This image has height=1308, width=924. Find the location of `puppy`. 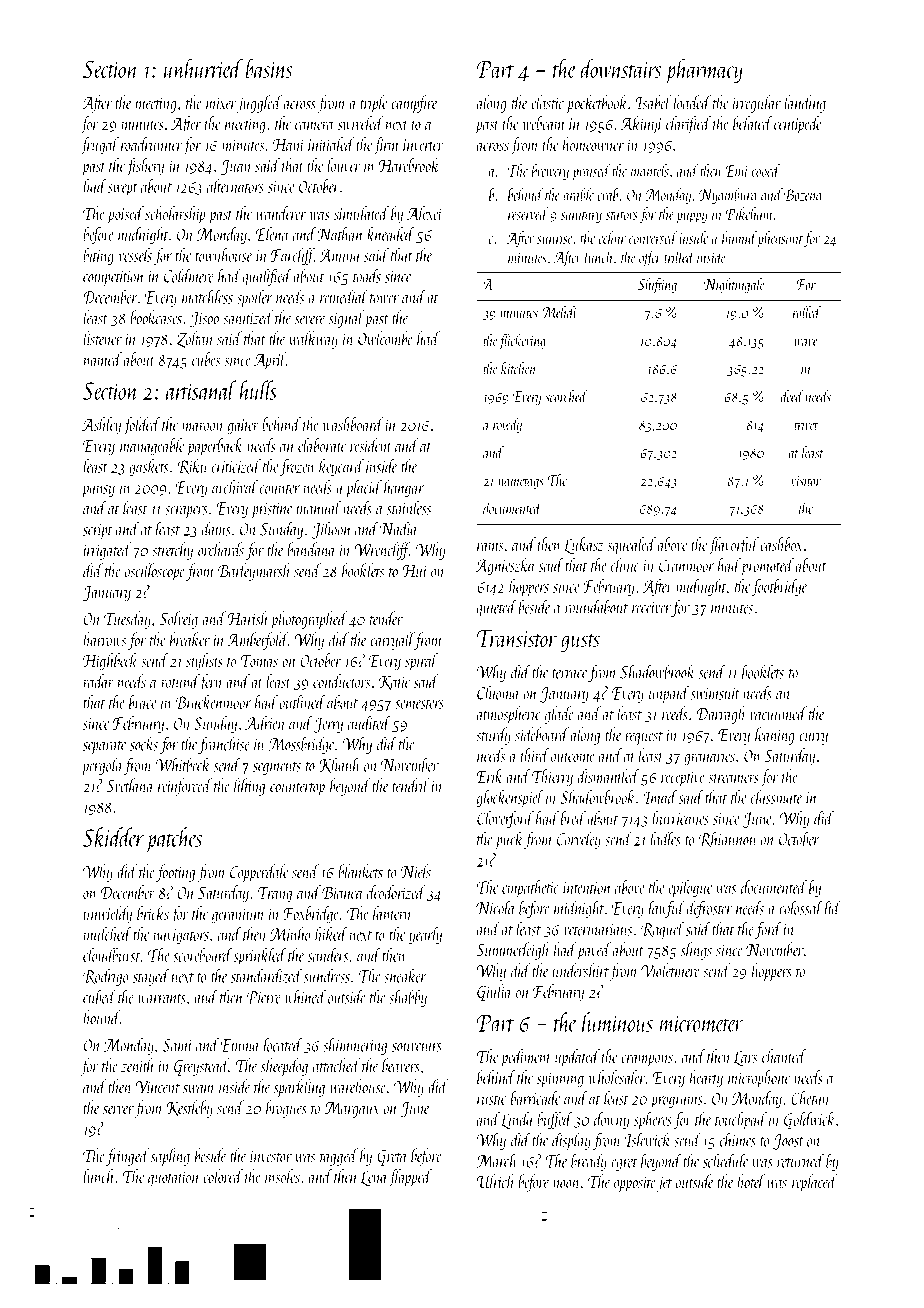

puppy is located at coordinates (692, 218).
